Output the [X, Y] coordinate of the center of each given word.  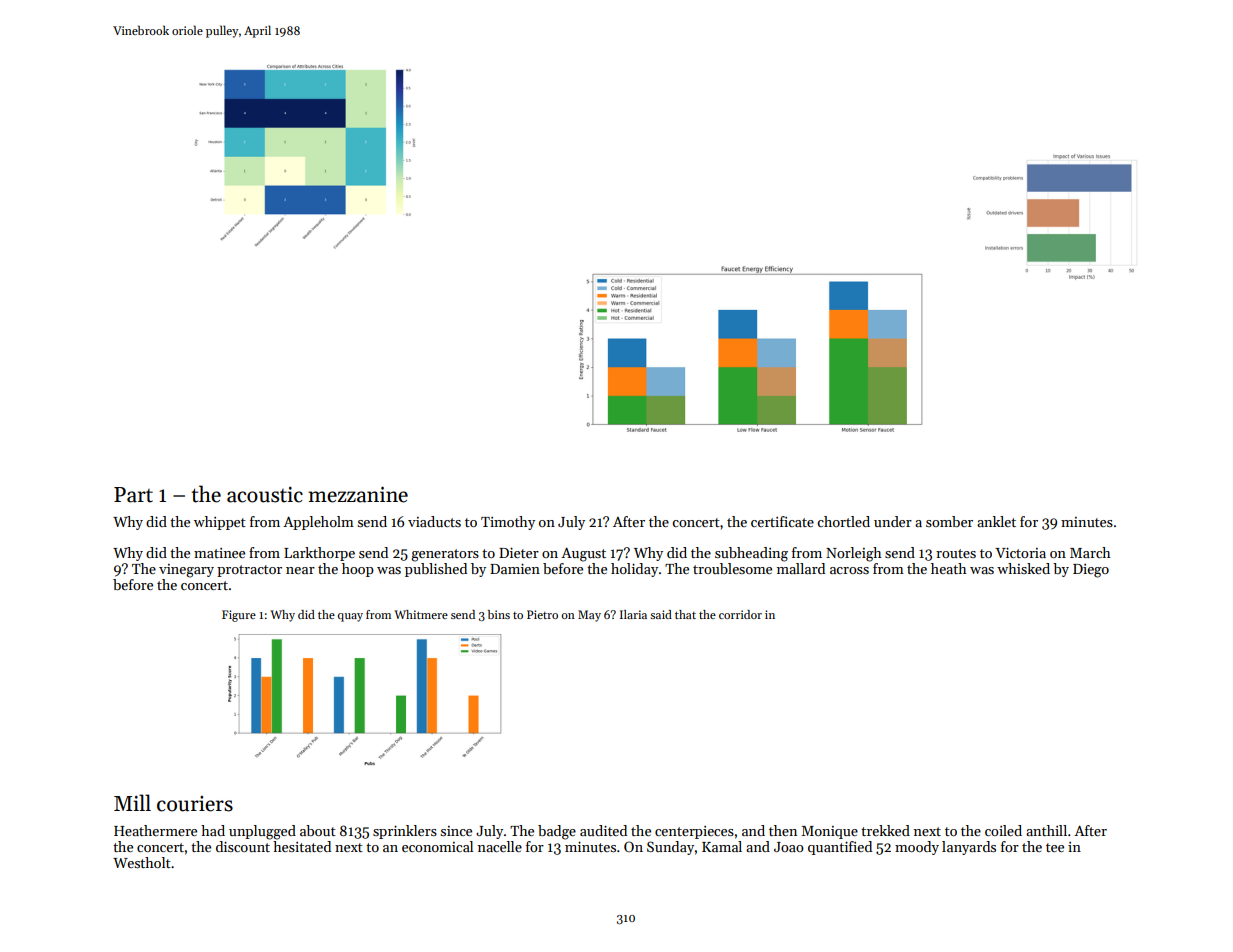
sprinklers [405, 832]
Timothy [508, 523]
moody [917, 848]
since [456, 831]
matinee [219, 553]
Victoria [1020, 552]
